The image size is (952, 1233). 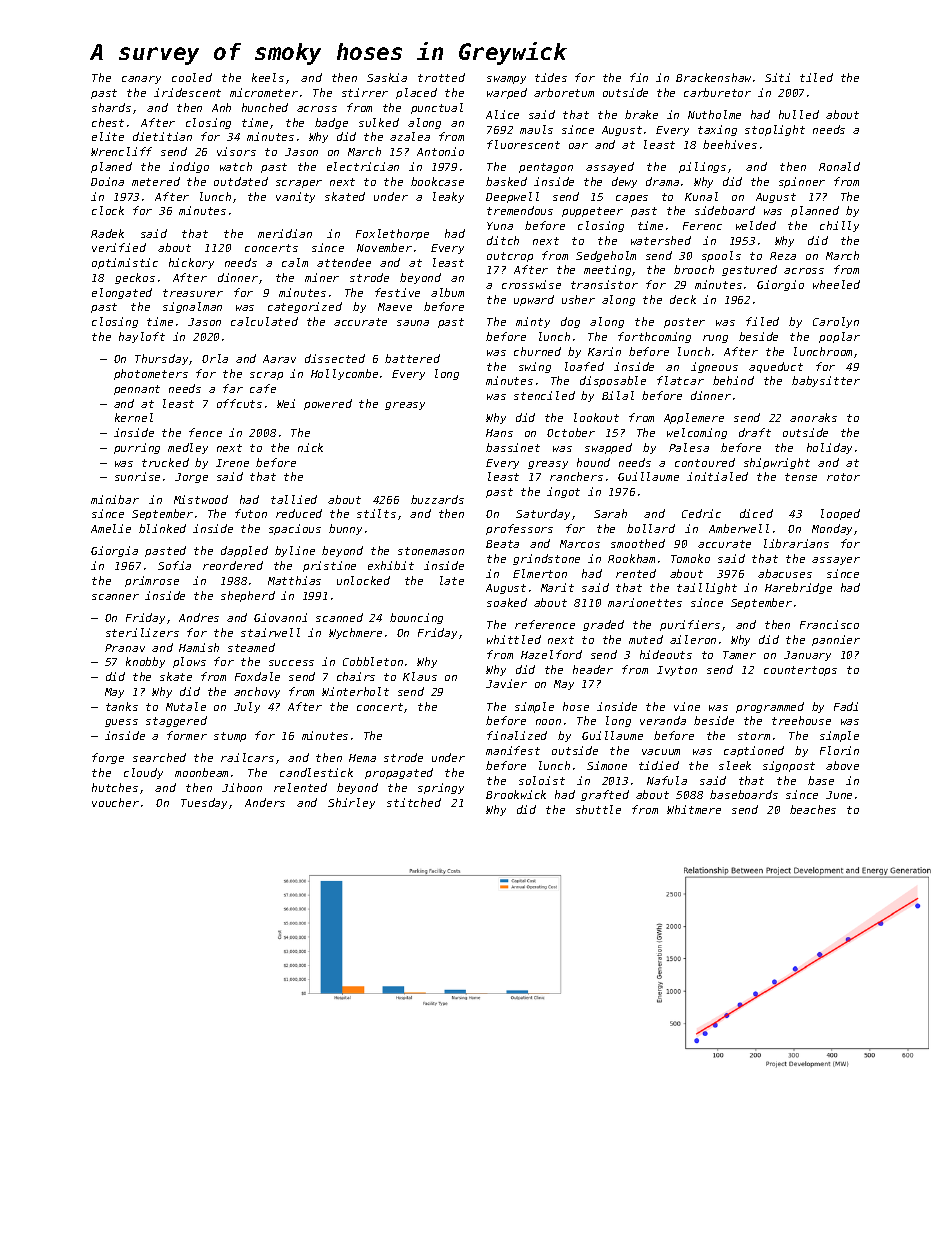 I want to click on exhibit, so click(x=391, y=565).
